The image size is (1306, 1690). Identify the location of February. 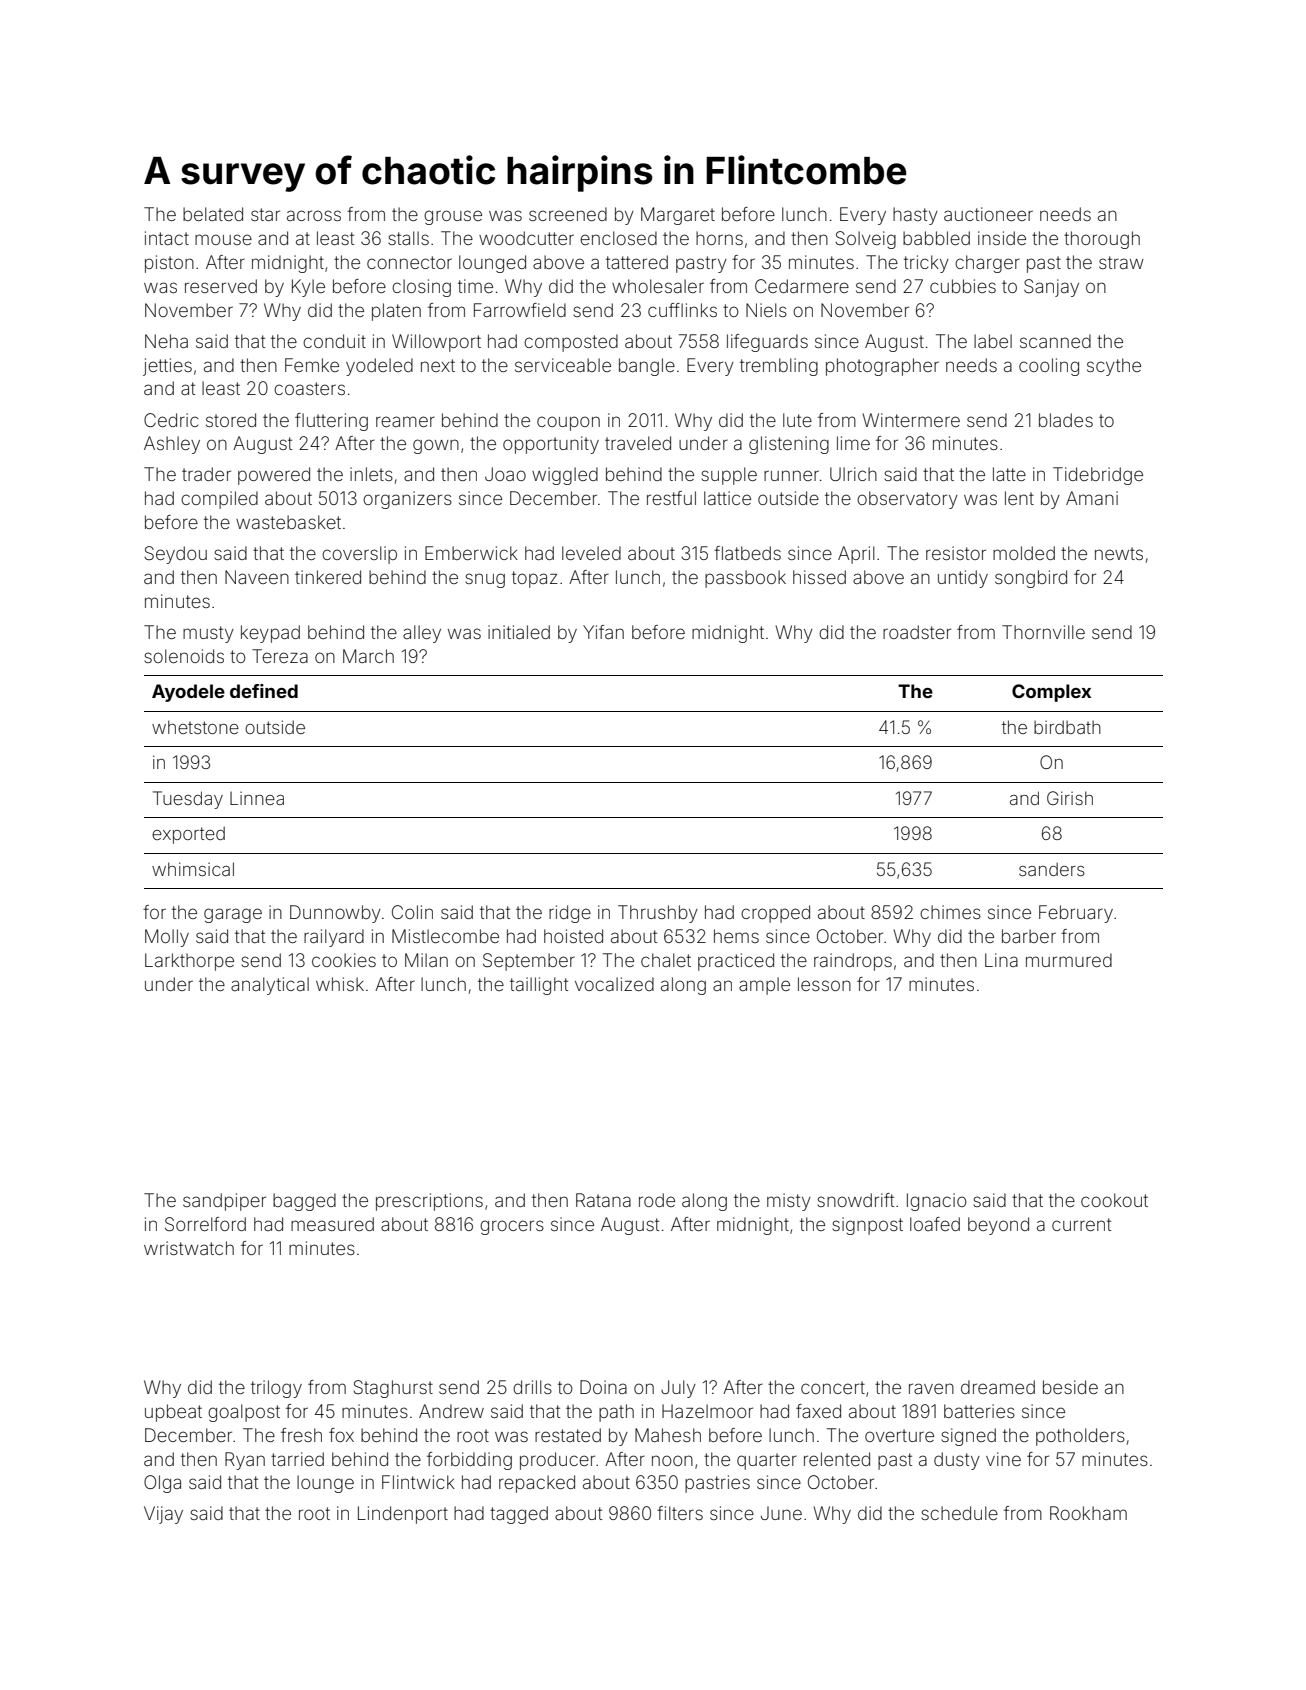
(1076, 914).
